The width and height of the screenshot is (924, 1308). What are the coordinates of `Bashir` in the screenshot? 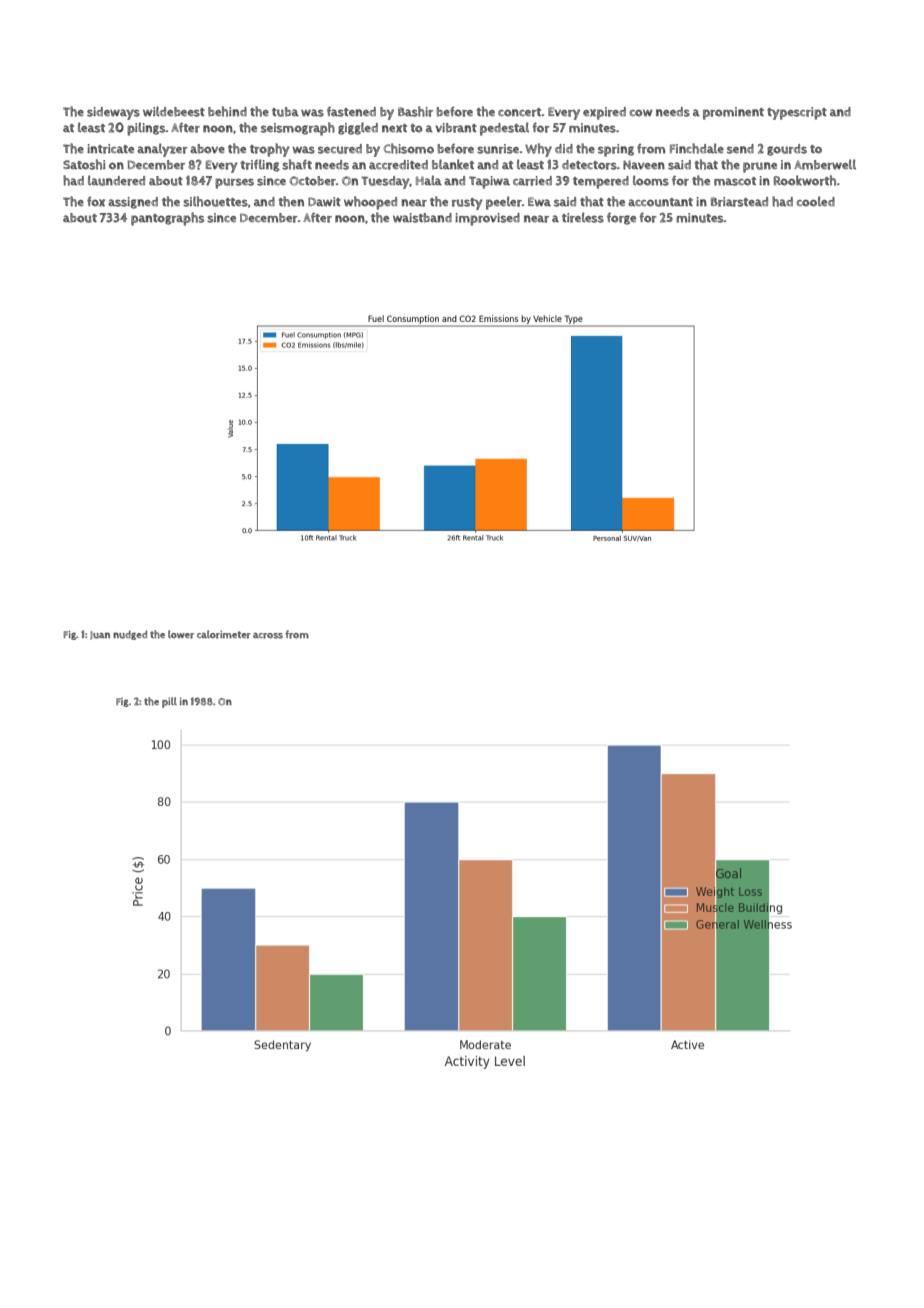 It's located at (415, 111).
